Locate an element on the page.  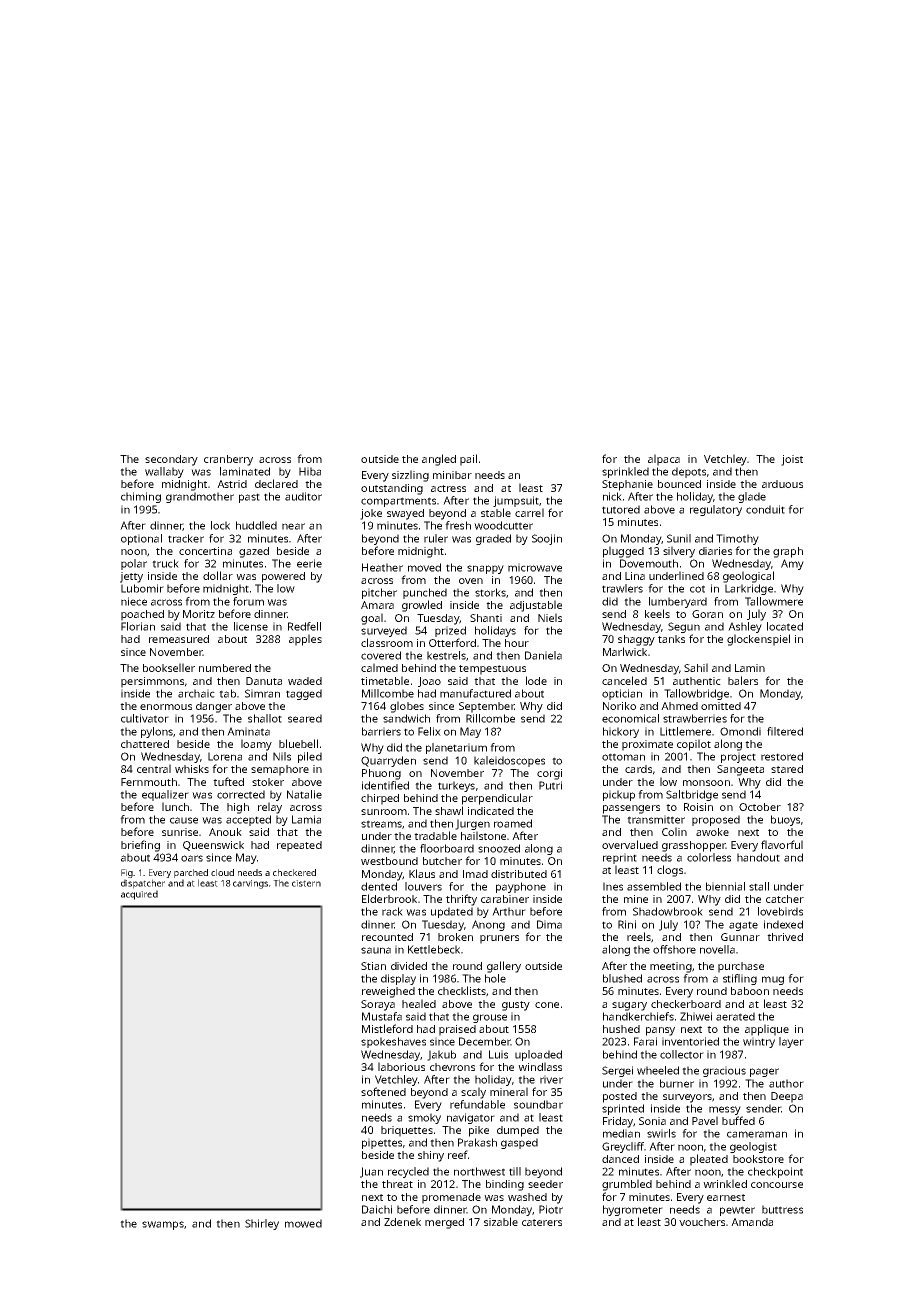
thrived is located at coordinates (785, 937).
